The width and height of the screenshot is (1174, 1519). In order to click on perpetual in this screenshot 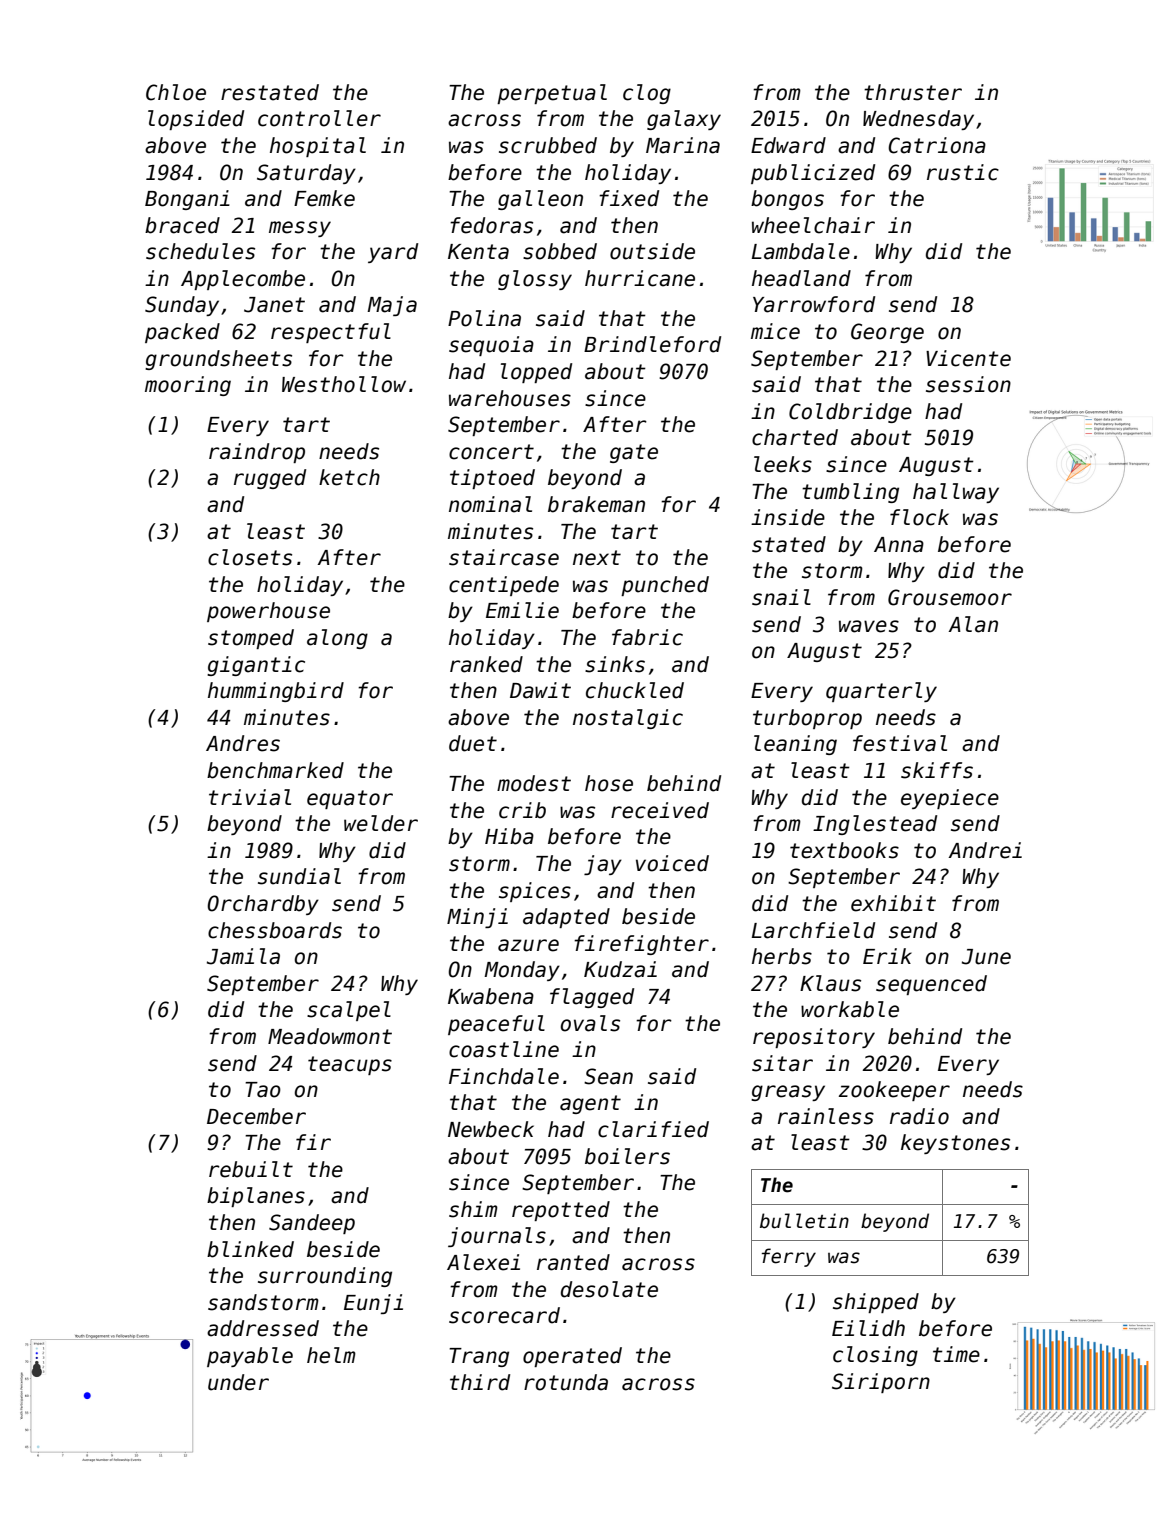, I will do `click(552, 94)`.
